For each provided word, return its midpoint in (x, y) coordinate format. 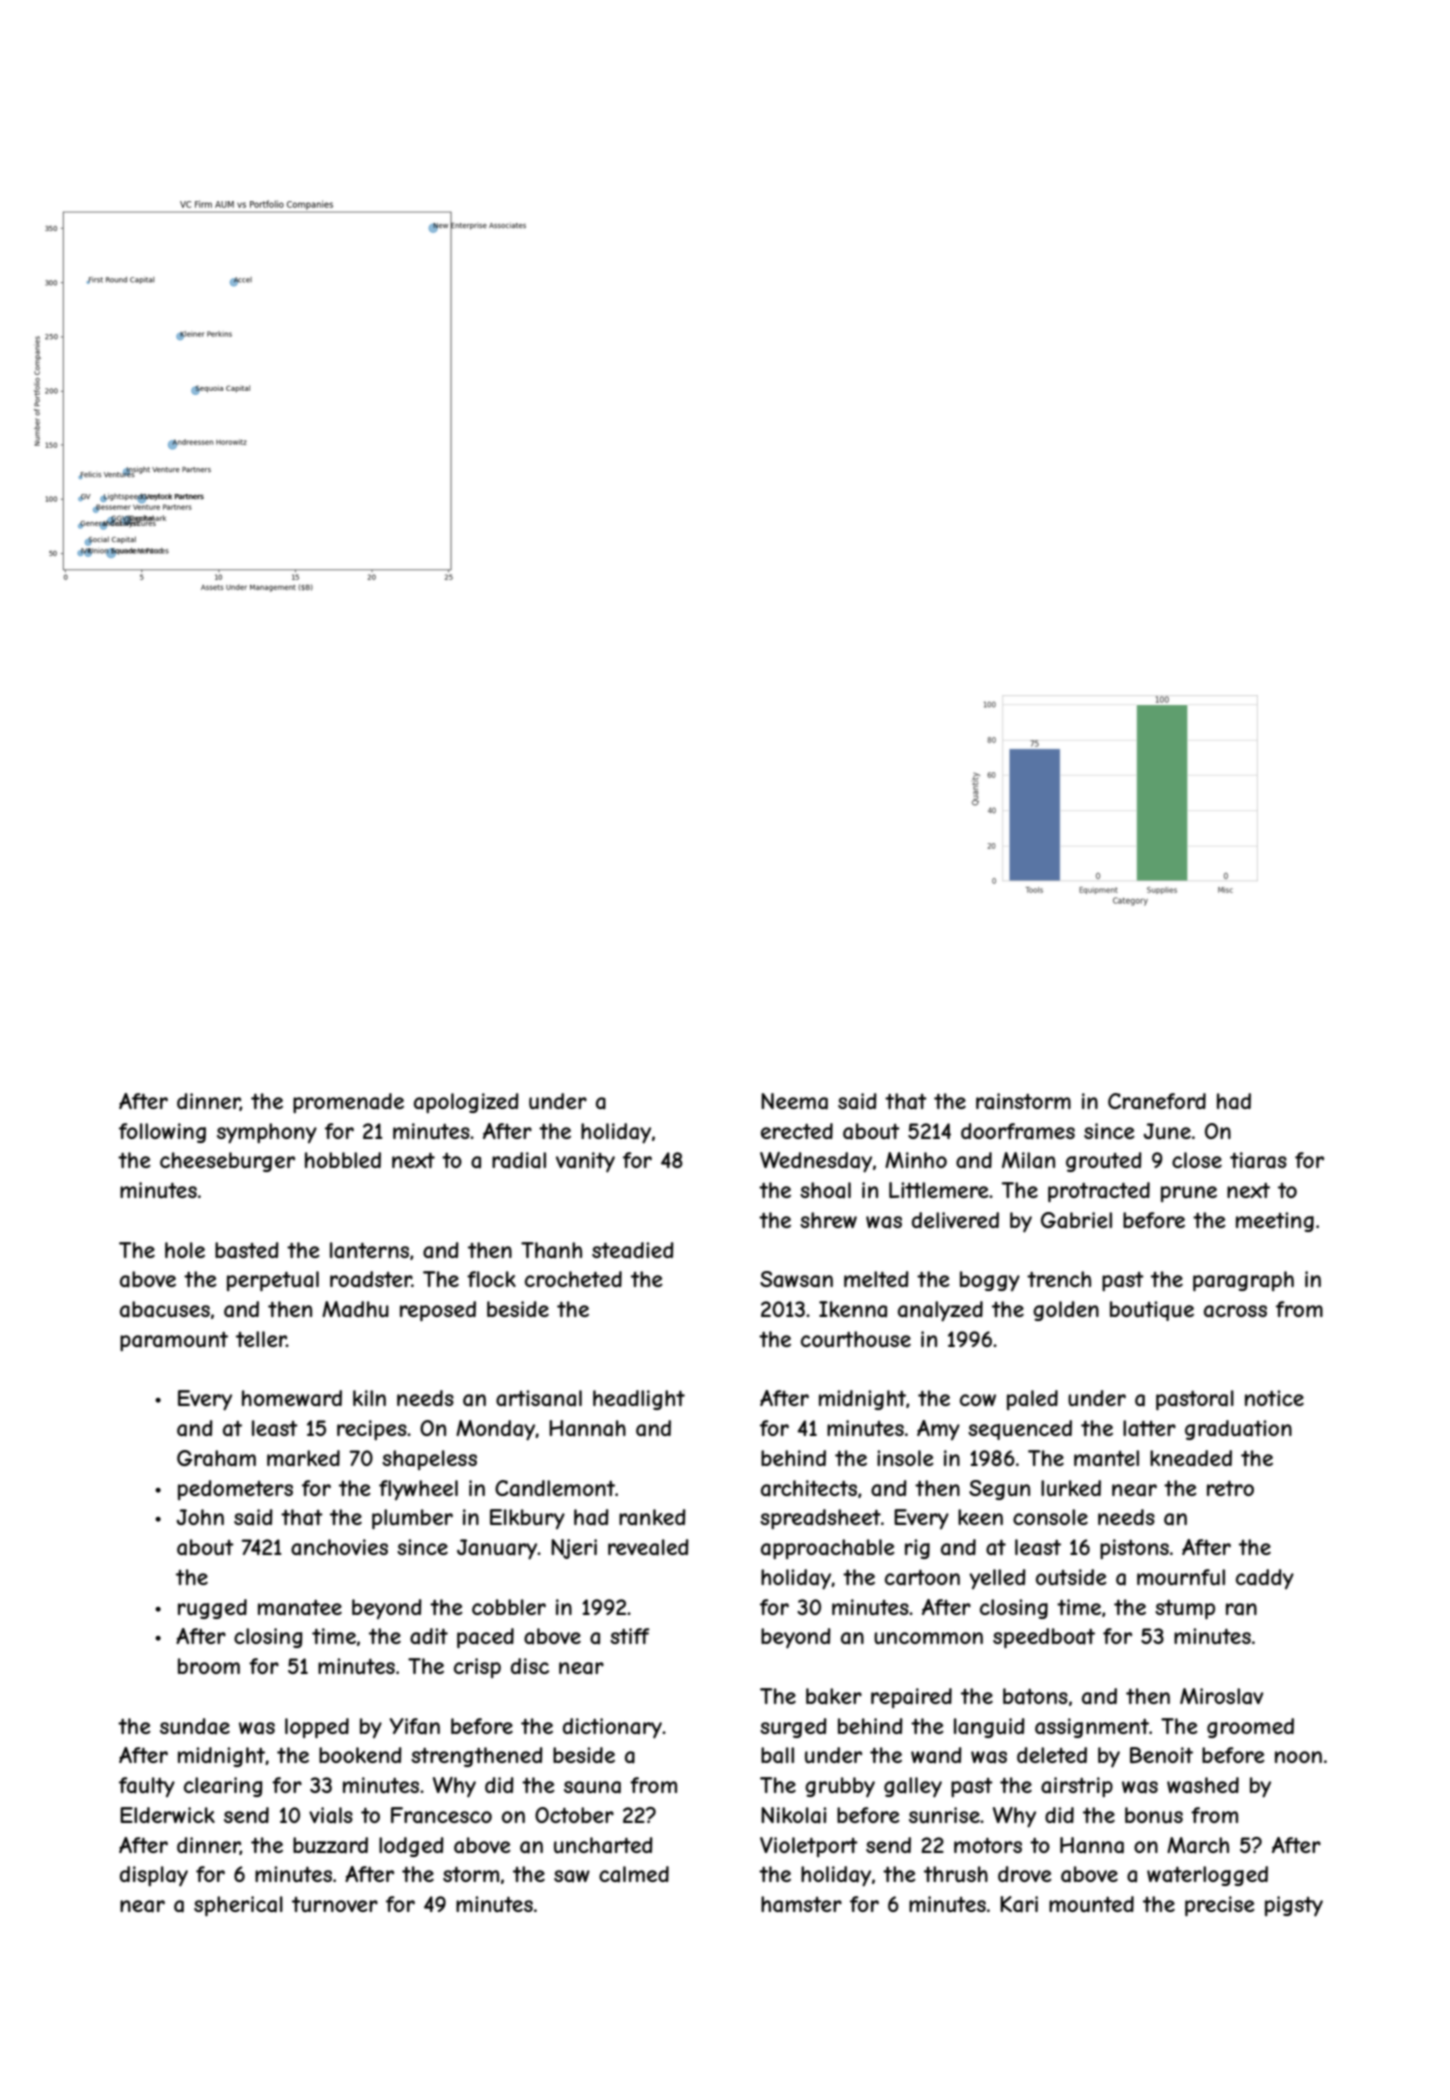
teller (261, 1339)
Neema (794, 1101)
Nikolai (793, 1815)
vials (331, 1815)
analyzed (940, 1311)
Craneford (1157, 1101)
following (162, 1133)
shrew (828, 1220)
